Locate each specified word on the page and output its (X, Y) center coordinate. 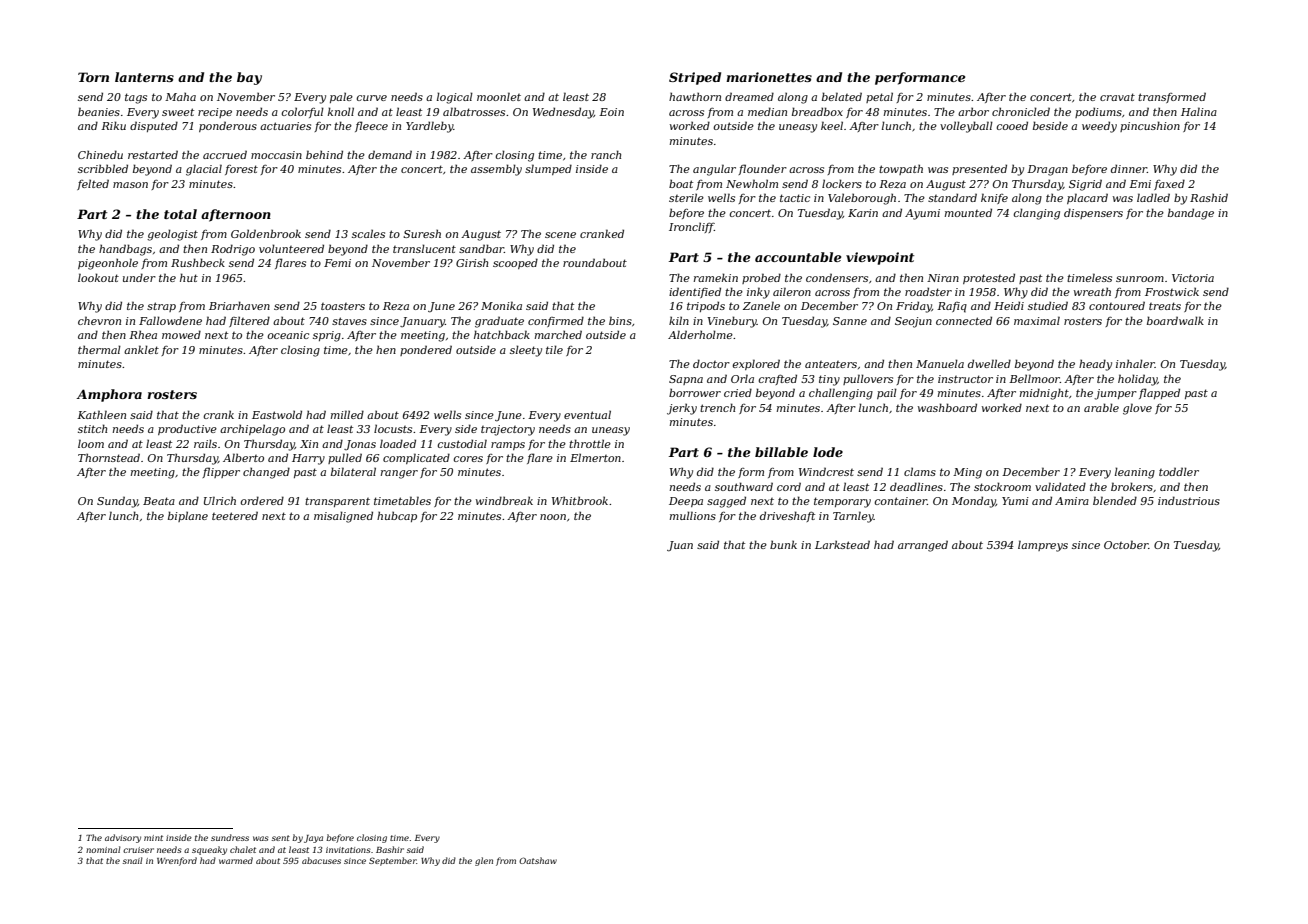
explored (756, 364)
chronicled (1021, 111)
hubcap (397, 516)
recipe (215, 113)
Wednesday (563, 113)
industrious (1189, 500)
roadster (928, 291)
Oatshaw (538, 860)
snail (133, 860)
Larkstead (842, 544)
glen (484, 861)
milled (347, 414)
